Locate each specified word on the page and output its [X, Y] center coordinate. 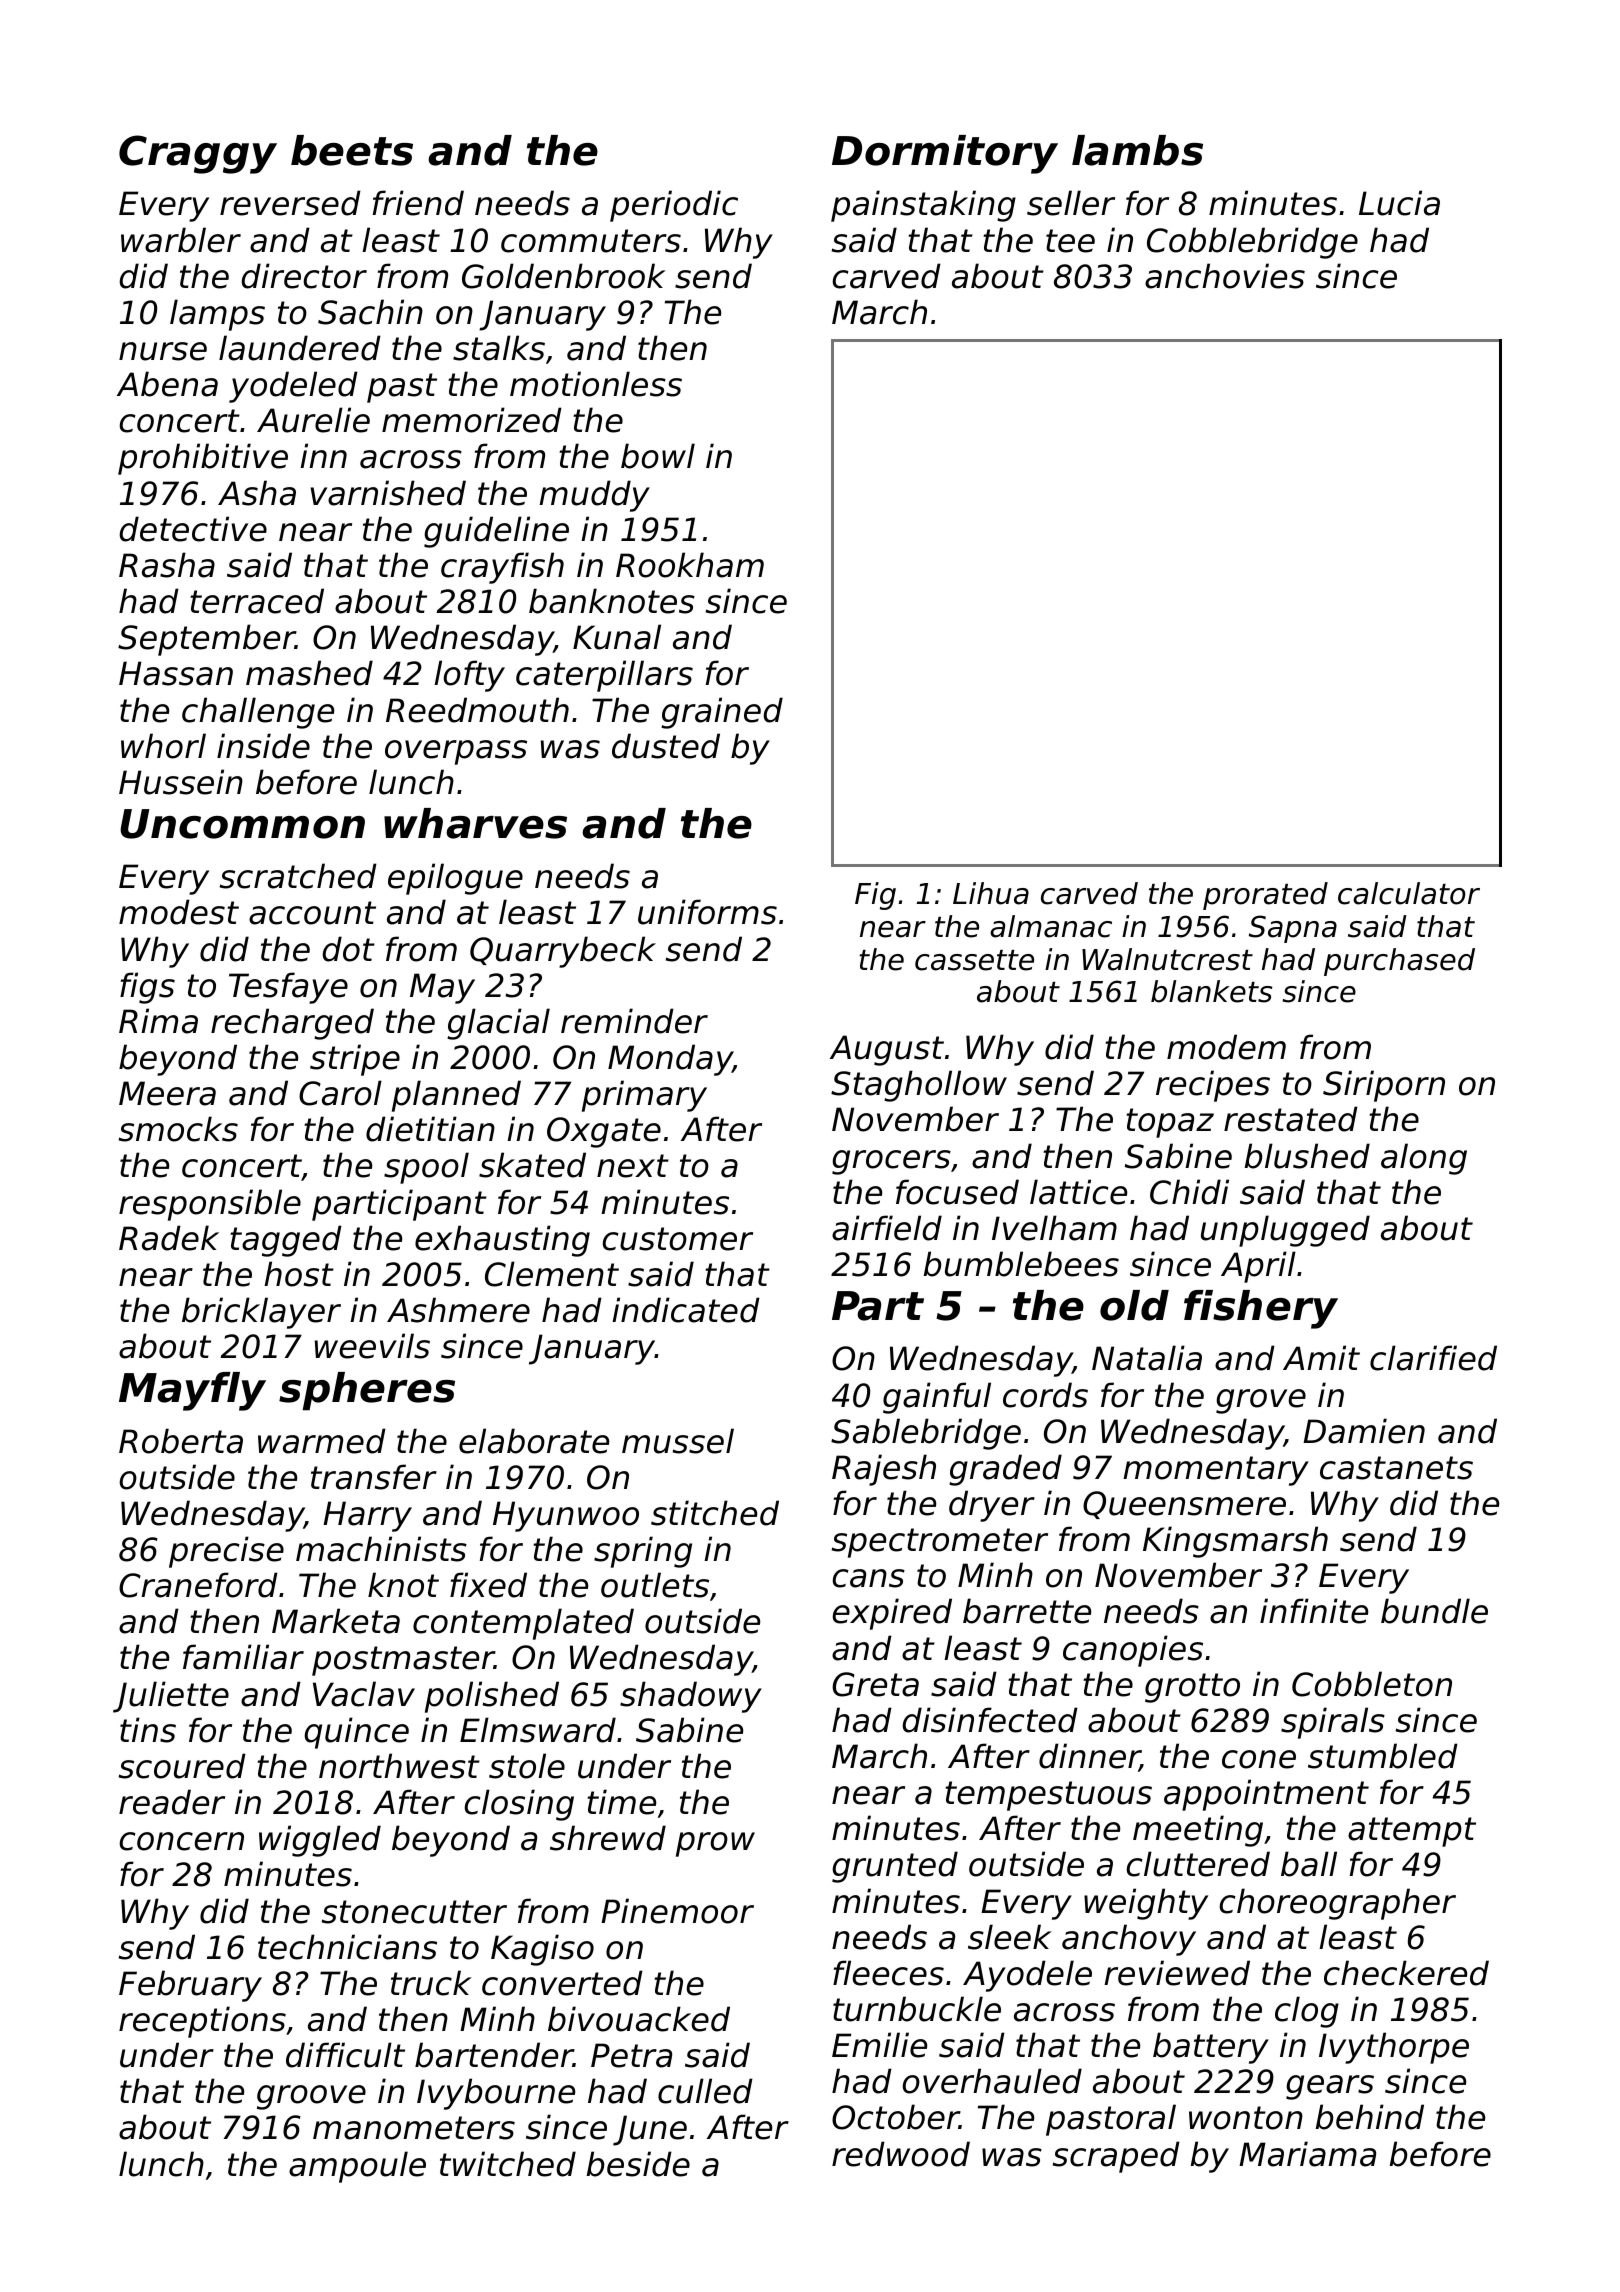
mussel [678, 1441]
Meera [167, 1093]
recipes [1213, 1086]
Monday [670, 1060]
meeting [1198, 1831]
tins [148, 1730]
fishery [1261, 1309]
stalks [499, 348]
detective [193, 529]
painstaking [923, 206]
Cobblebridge [1252, 243]
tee [1070, 241]
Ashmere [458, 1310]
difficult [345, 2055]
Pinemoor [677, 1911]
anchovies [1225, 276]
